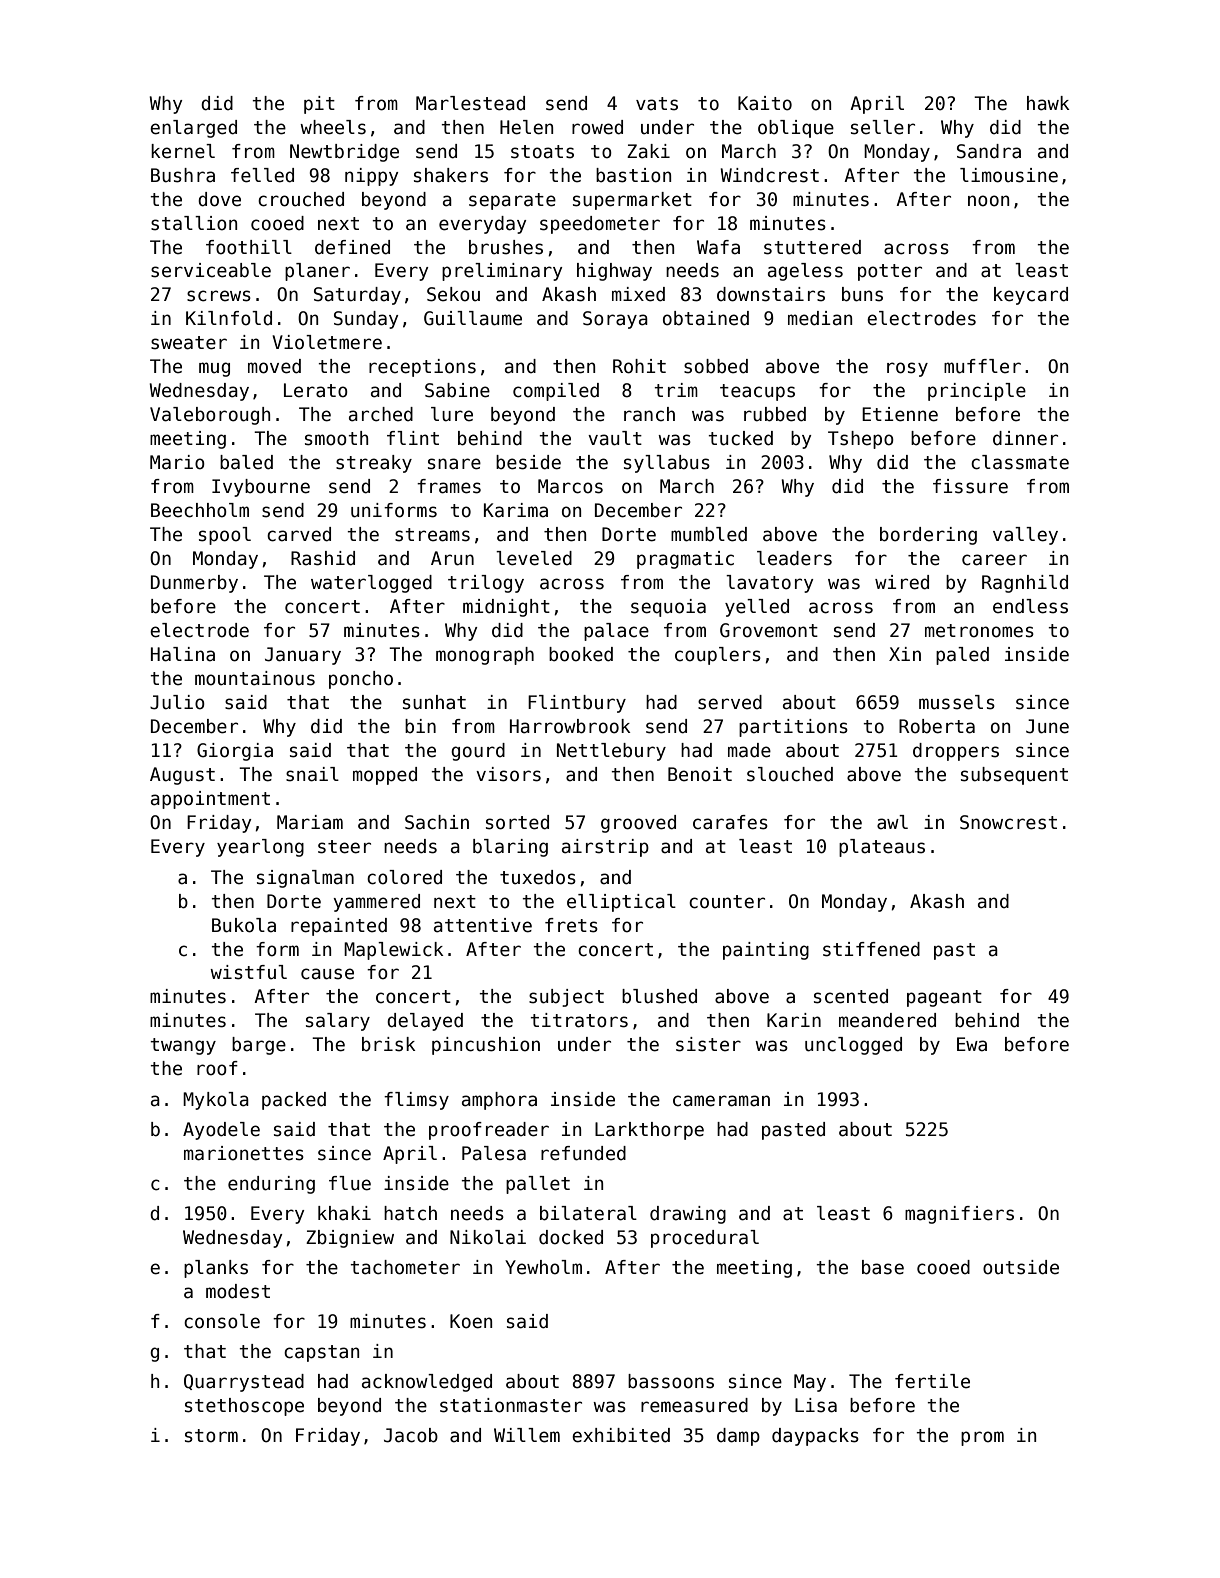 This page has width=1220, height=1578. Describe the element at coordinates (189, 343) in the page. I see `sweater` at that location.
